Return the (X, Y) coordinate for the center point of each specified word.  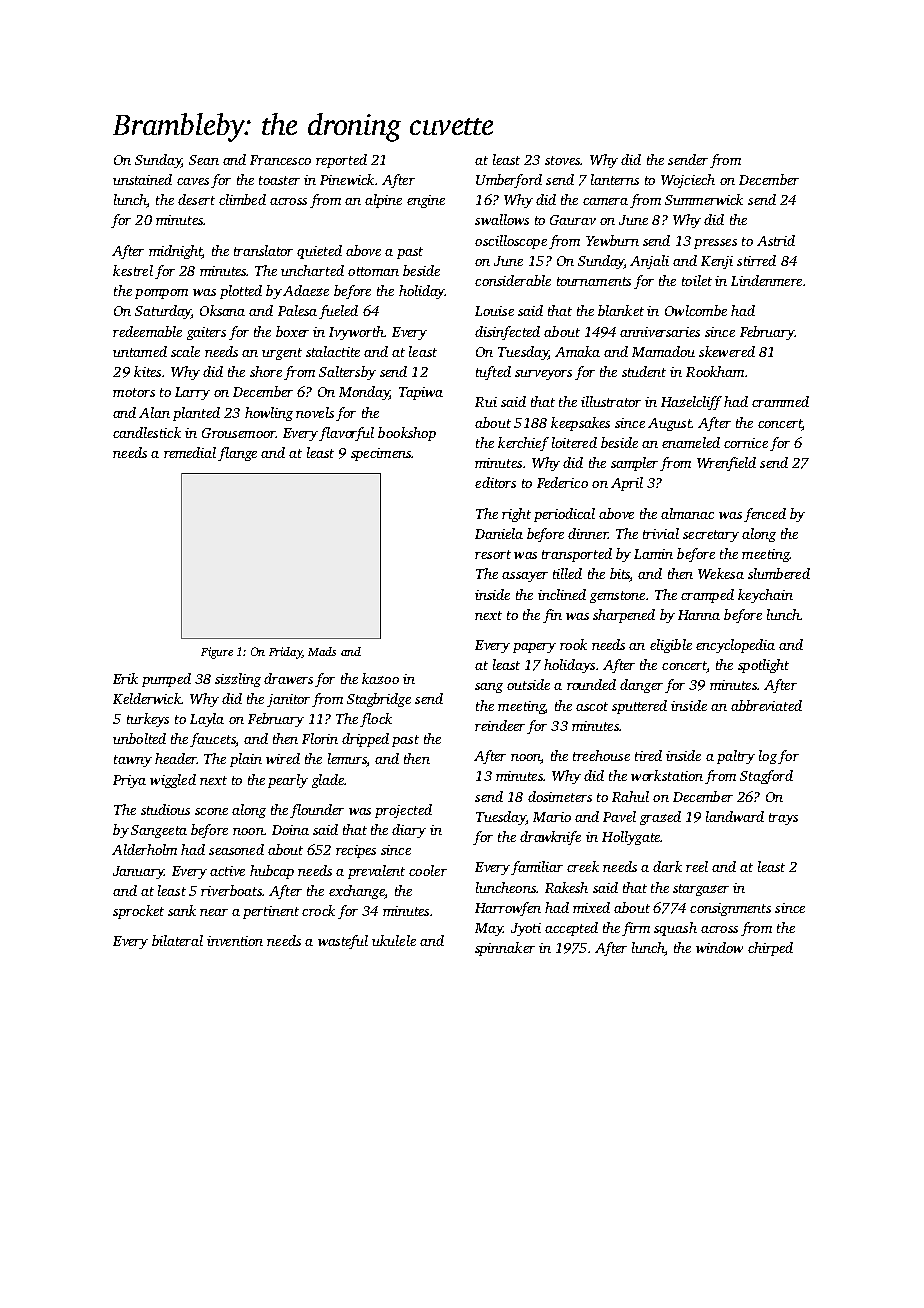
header (176, 758)
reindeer (500, 725)
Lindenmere (766, 280)
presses (715, 244)
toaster (279, 180)
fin (552, 616)
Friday (285, 653)
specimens (381, 454)
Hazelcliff (691, 403)
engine (426, 201)
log (768, 757)
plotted (241, 292)
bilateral (177, 940)
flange (237, 454)
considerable (513, 280)
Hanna (699, 615)
